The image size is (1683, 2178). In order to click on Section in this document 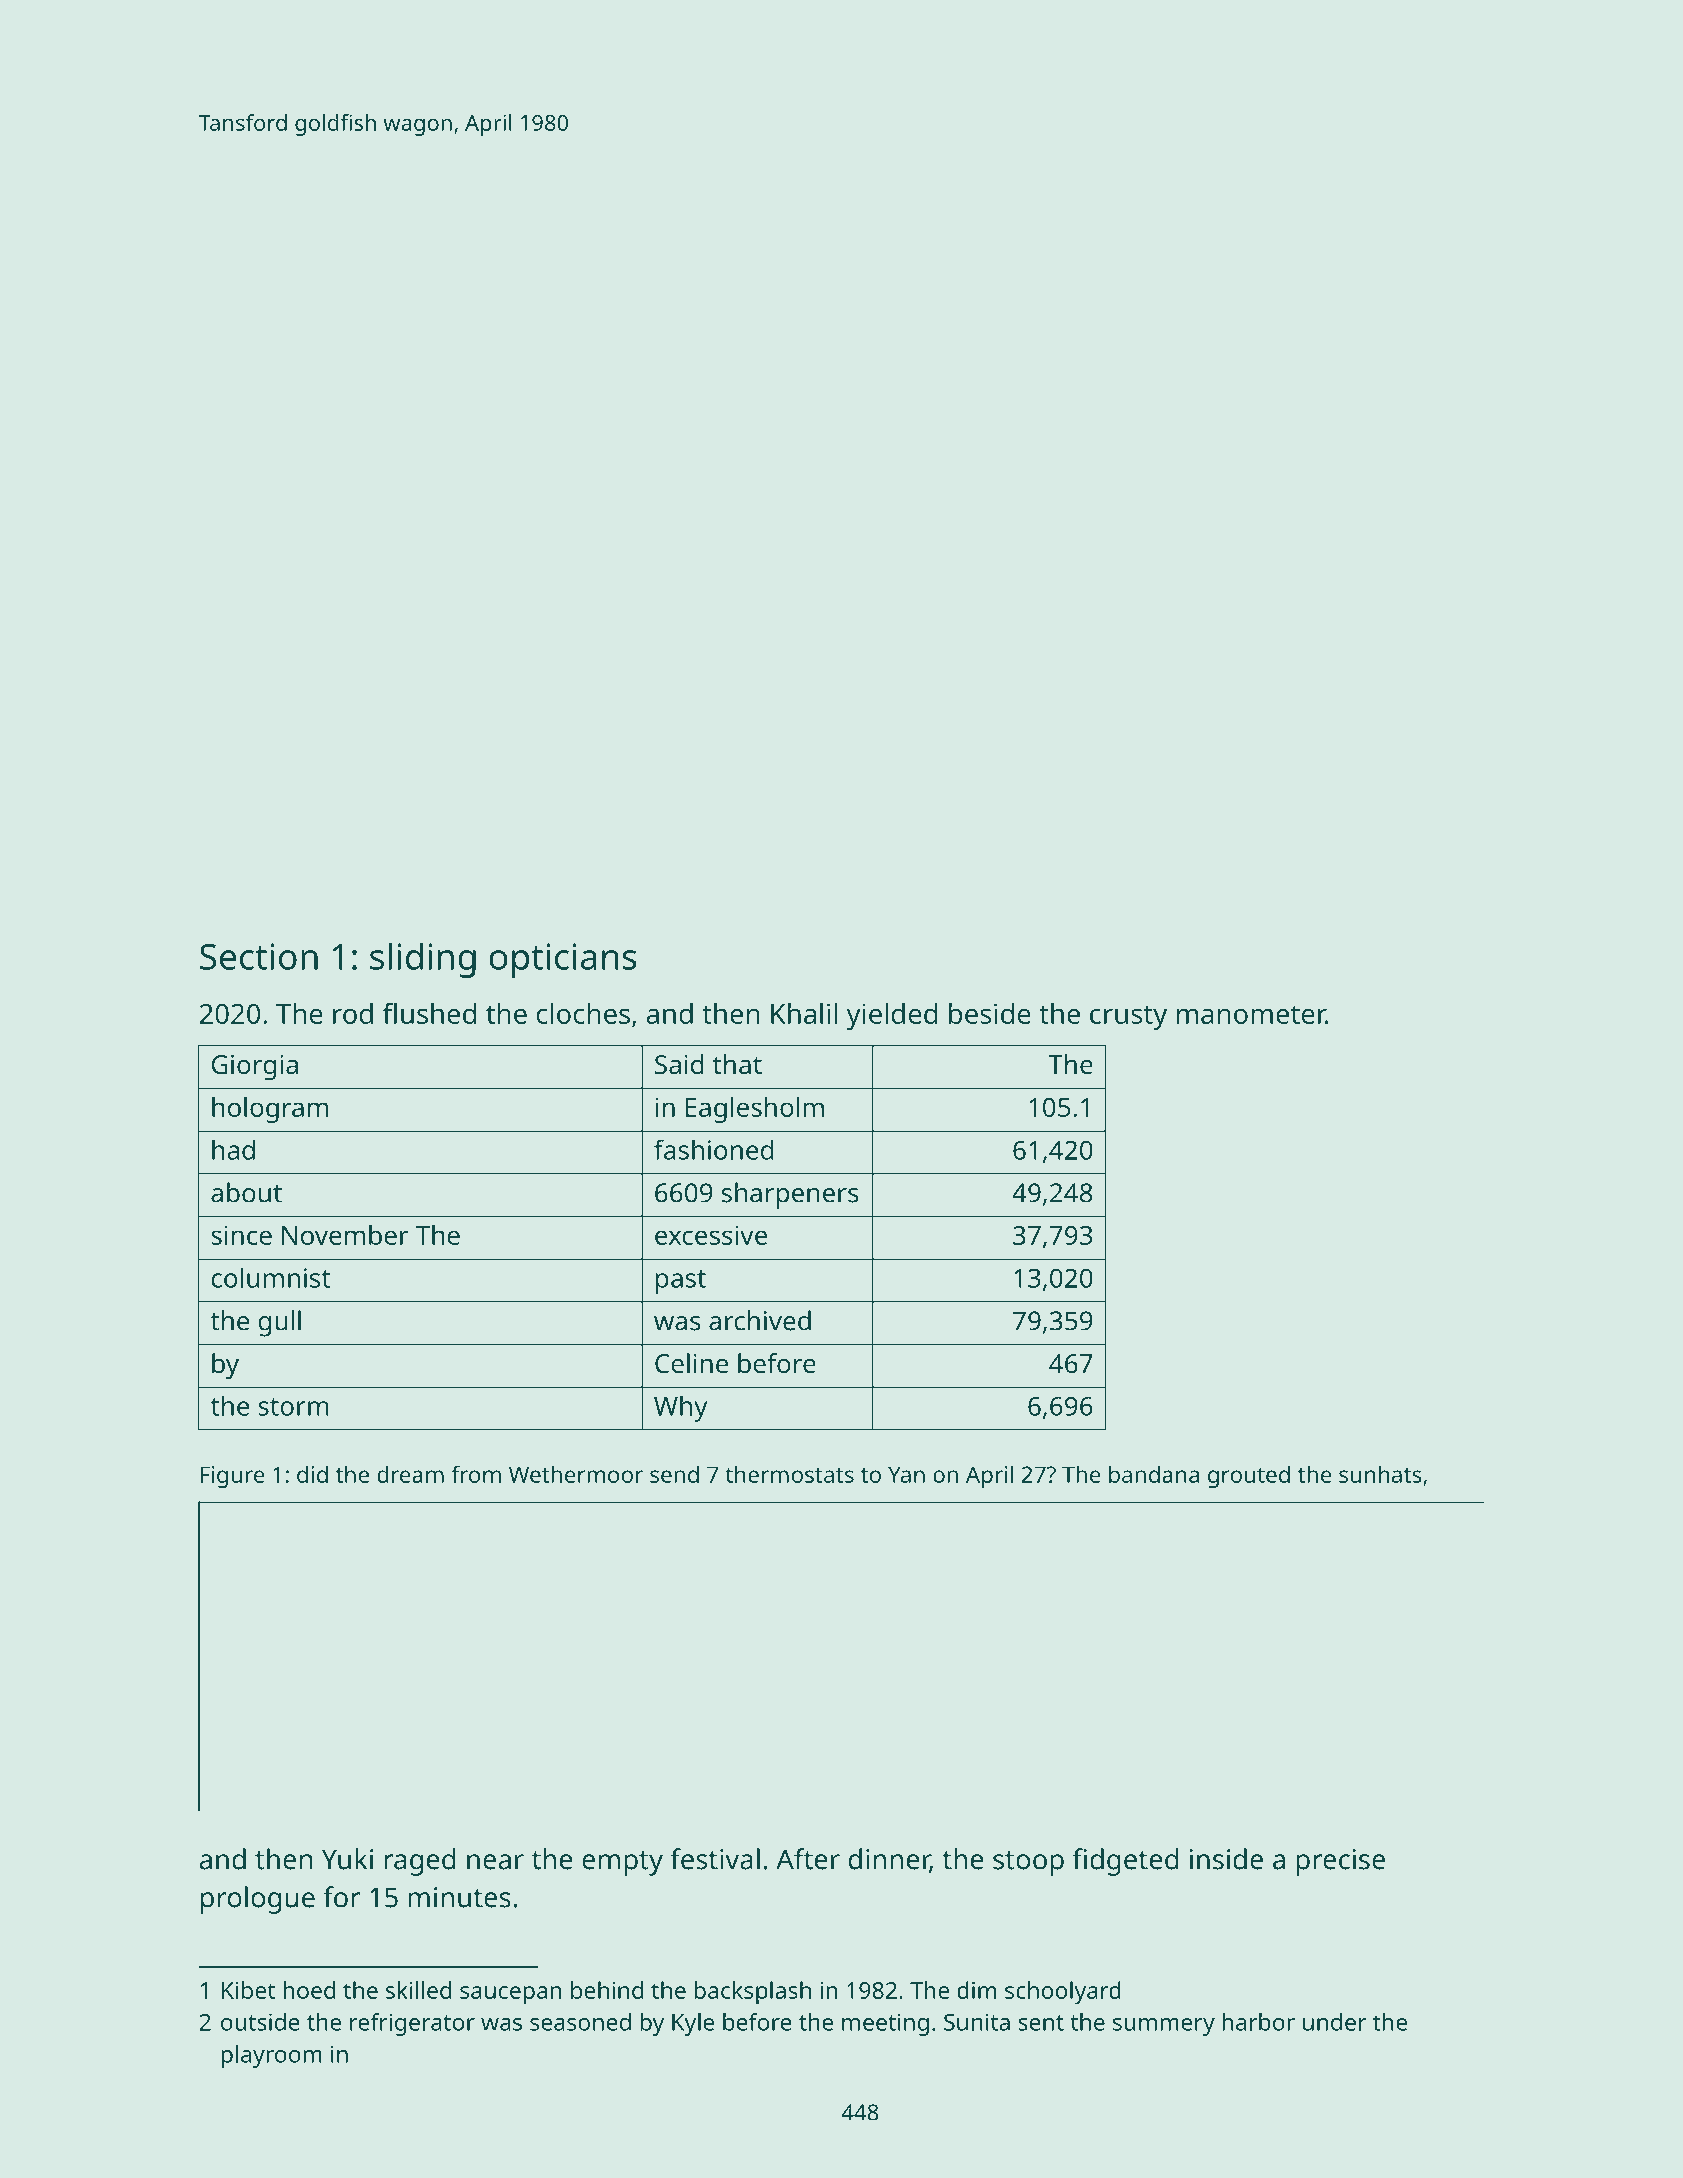, I will do `click(259, 956)`.
